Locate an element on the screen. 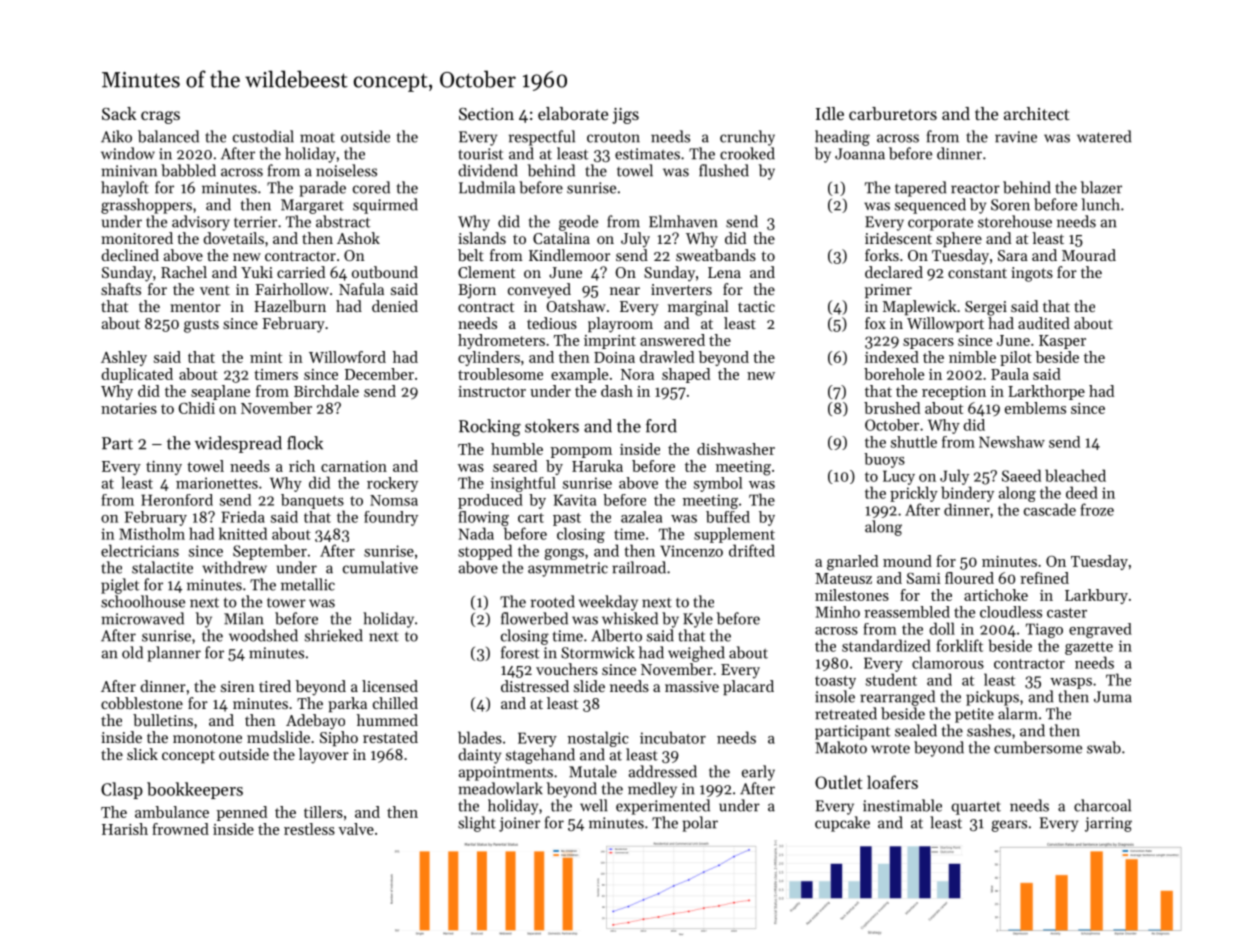  spacers is located at coordinates (928, 343).
